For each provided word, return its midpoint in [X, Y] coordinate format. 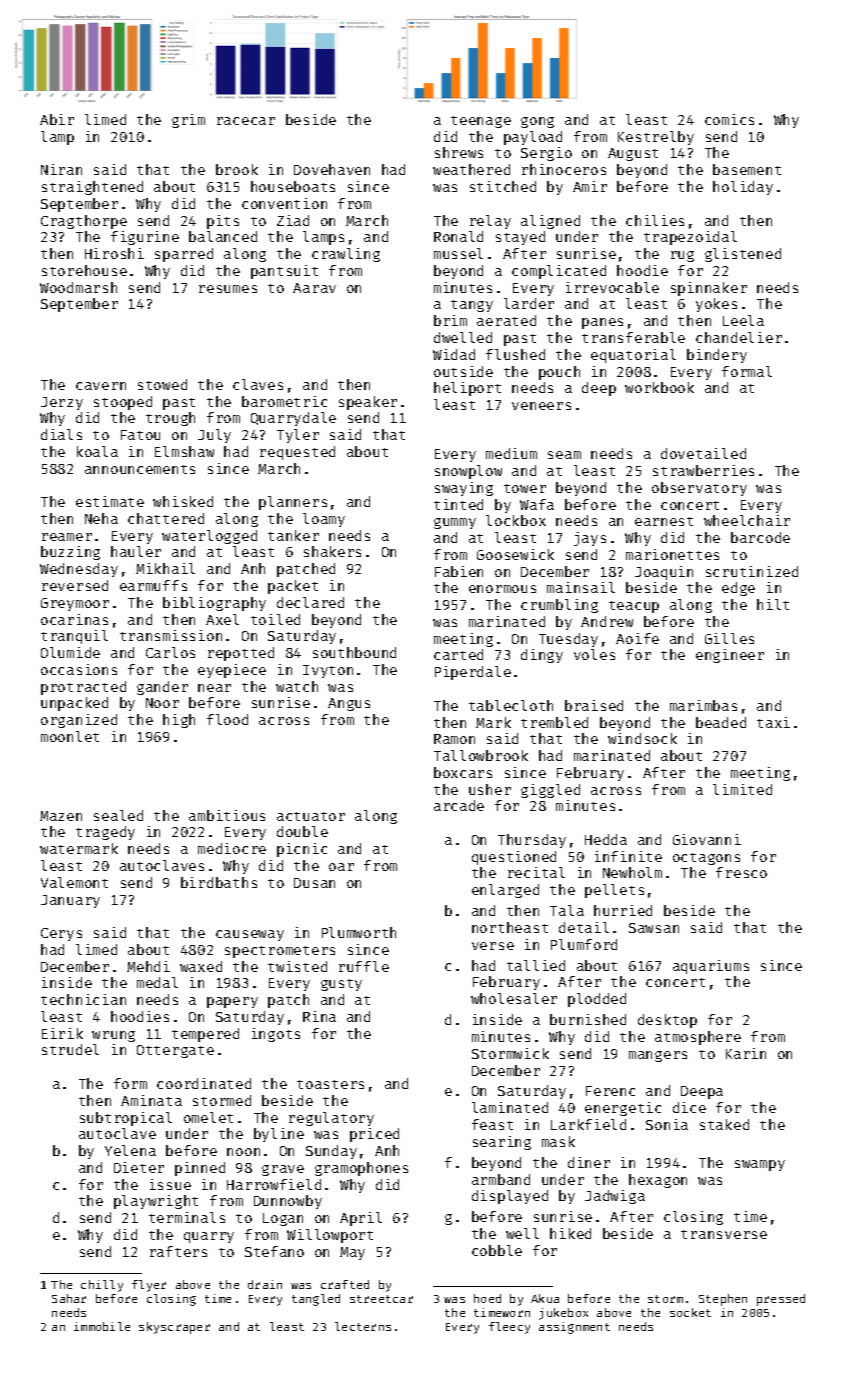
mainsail [581, 587]
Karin [746, 1053]
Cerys [61, 934]
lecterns [363, 1326]
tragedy [105, 833]
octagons [706, 859]
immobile [102, 1326]
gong [537, 122]
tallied [536, 965]
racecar [246, 121]
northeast [510, 927]
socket [690, 1312]
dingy [542, 656]
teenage [481, 122]
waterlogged [209, 537]
